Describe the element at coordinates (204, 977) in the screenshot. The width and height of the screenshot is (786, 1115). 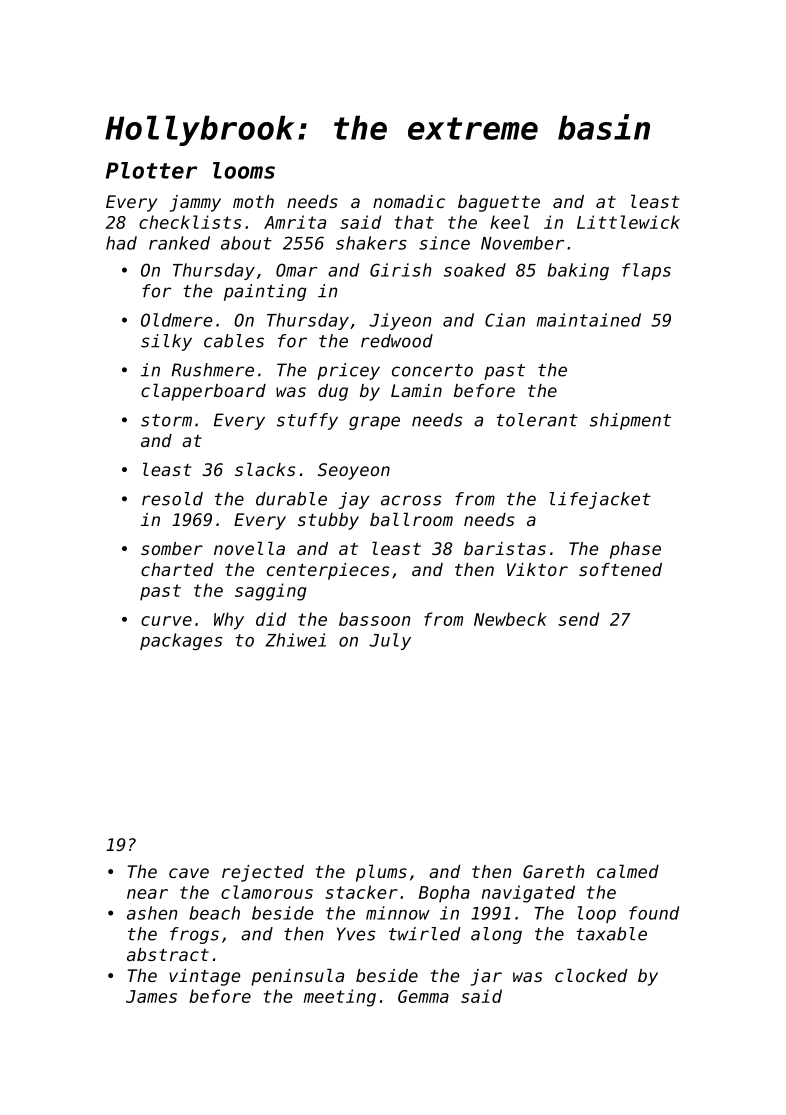
I see `vintage` at that location.
